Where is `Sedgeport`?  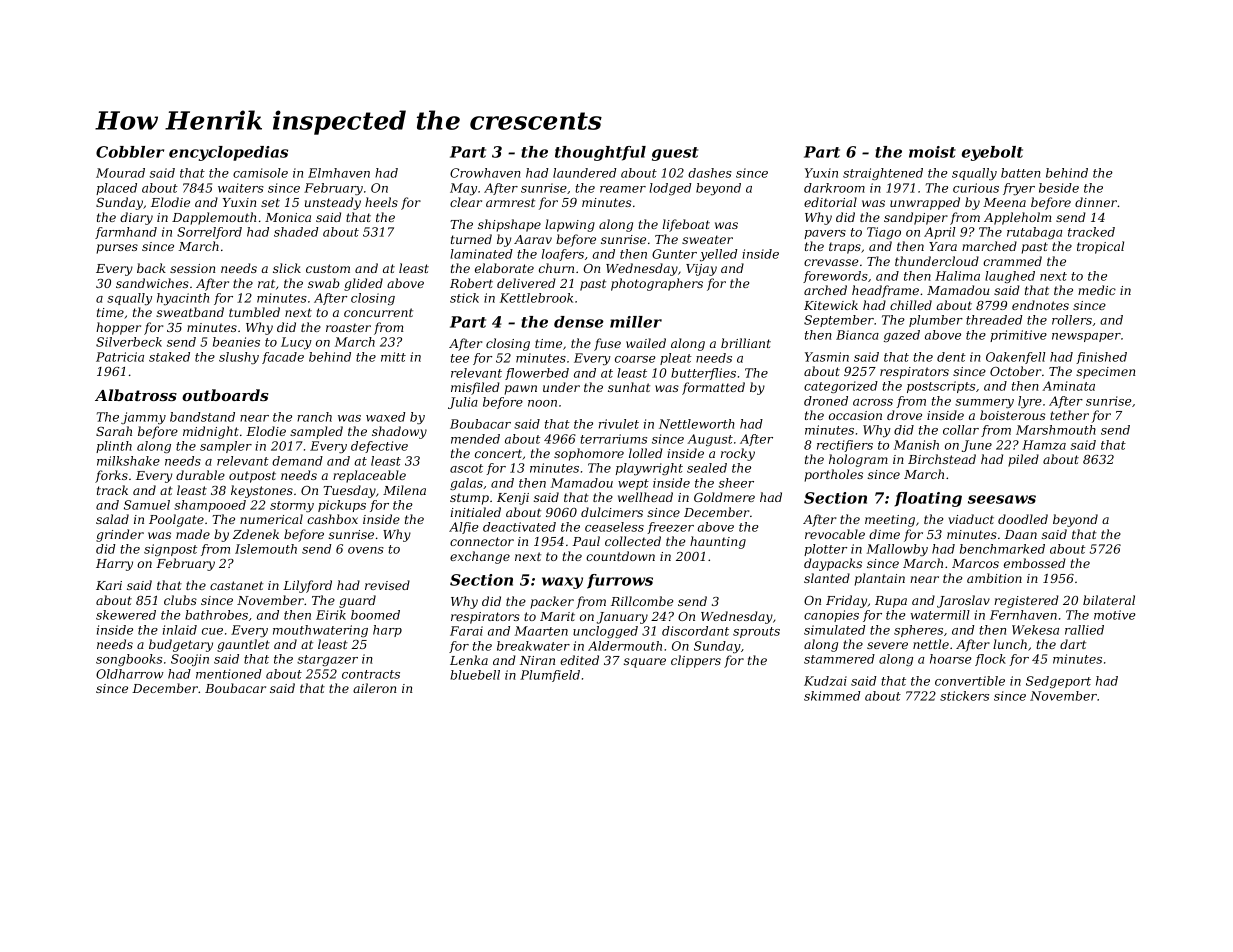
Sedgeport is located at coordinates (1058, 682).
